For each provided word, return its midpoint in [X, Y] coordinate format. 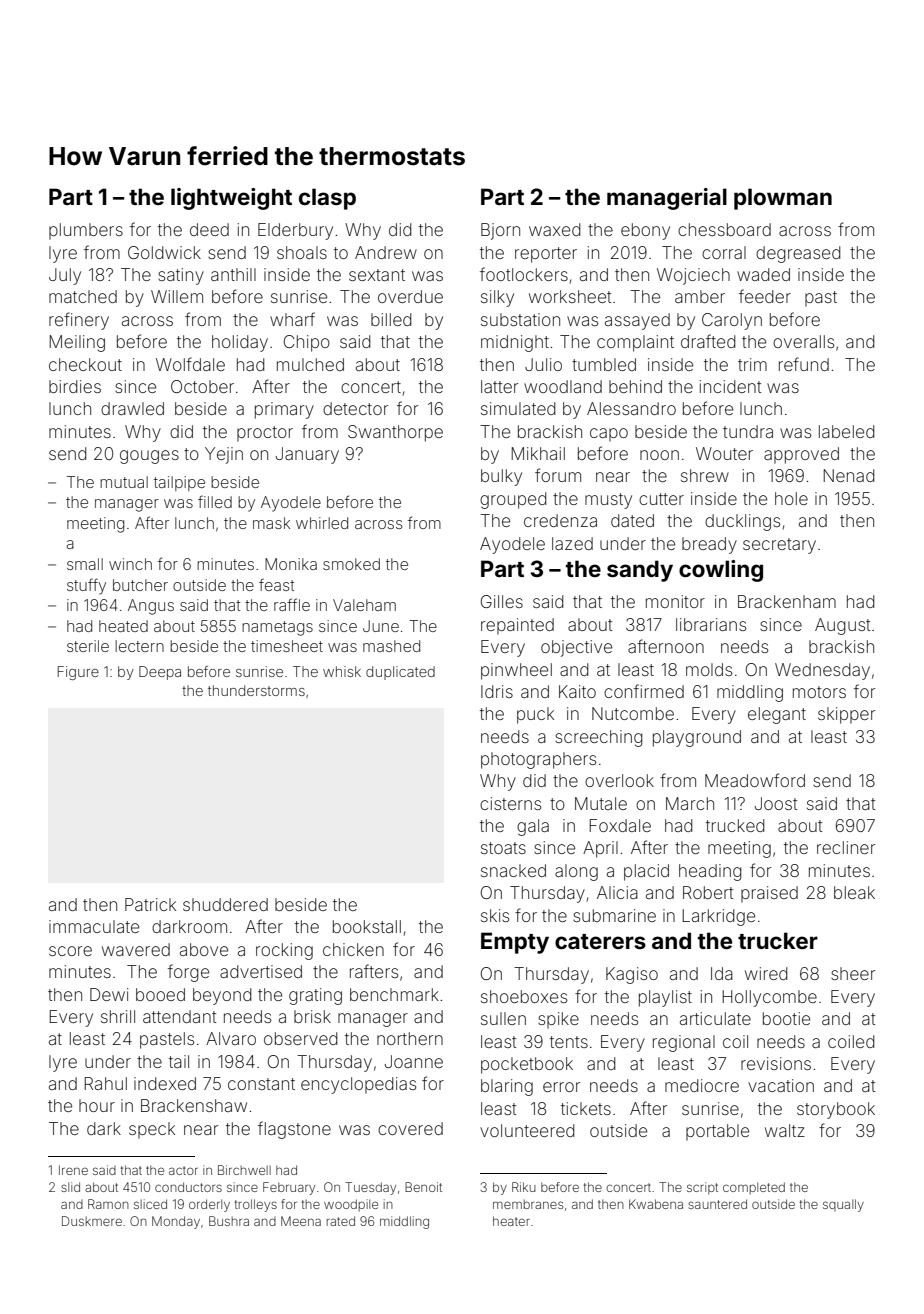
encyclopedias [358, 1085]
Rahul [106, 1083]
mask [271, 523]
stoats [503, 848]
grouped [513, 500]
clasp [327, 199]
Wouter [724, 453]
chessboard [724, 229]
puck [535, 715]
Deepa [160, 673]
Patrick [150, 904]
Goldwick [164, 252]
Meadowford [755, 780]
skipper [846, 715]
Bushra [229, 1221]
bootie [786, 1018]
